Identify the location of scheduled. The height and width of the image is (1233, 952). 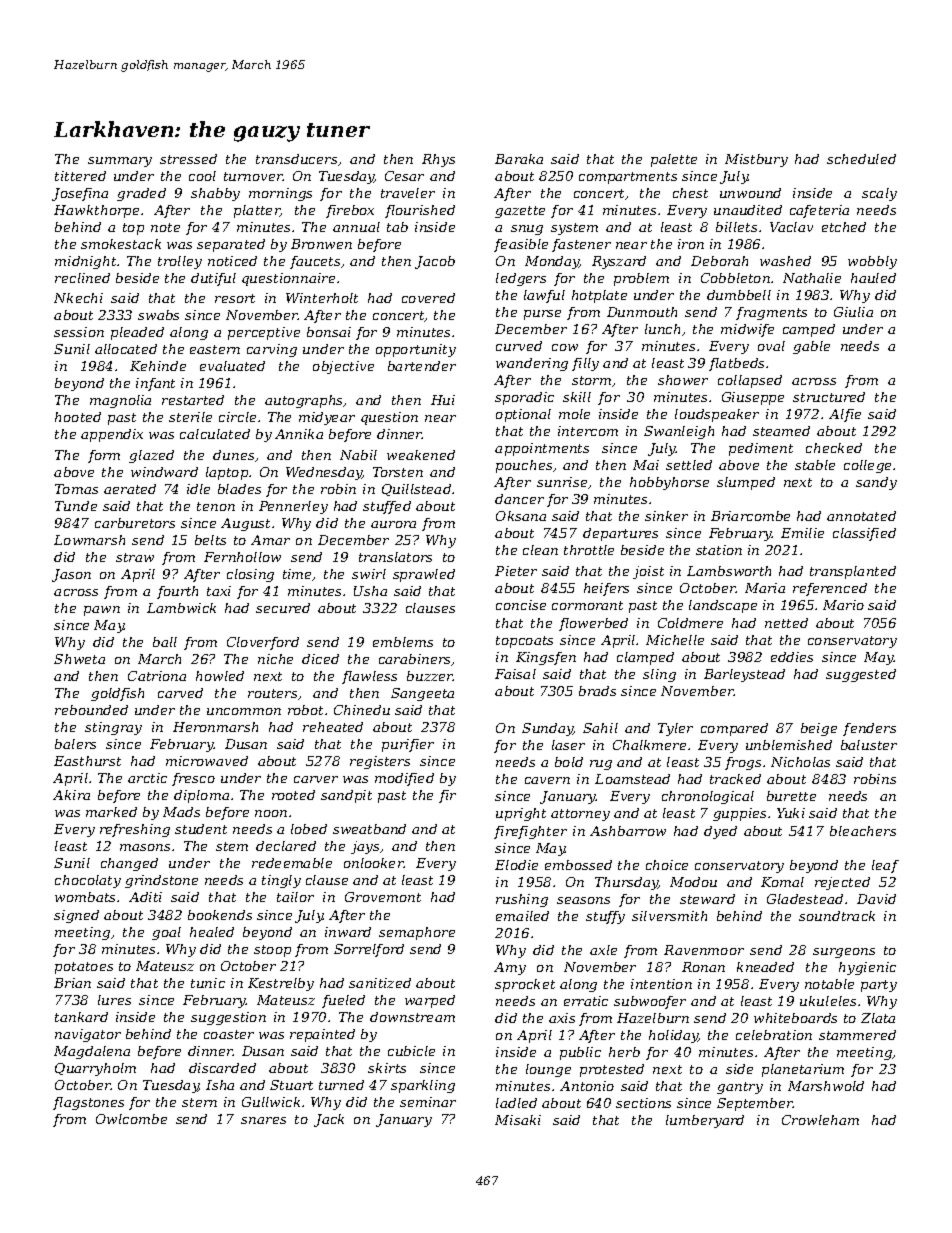
(861, 159).
